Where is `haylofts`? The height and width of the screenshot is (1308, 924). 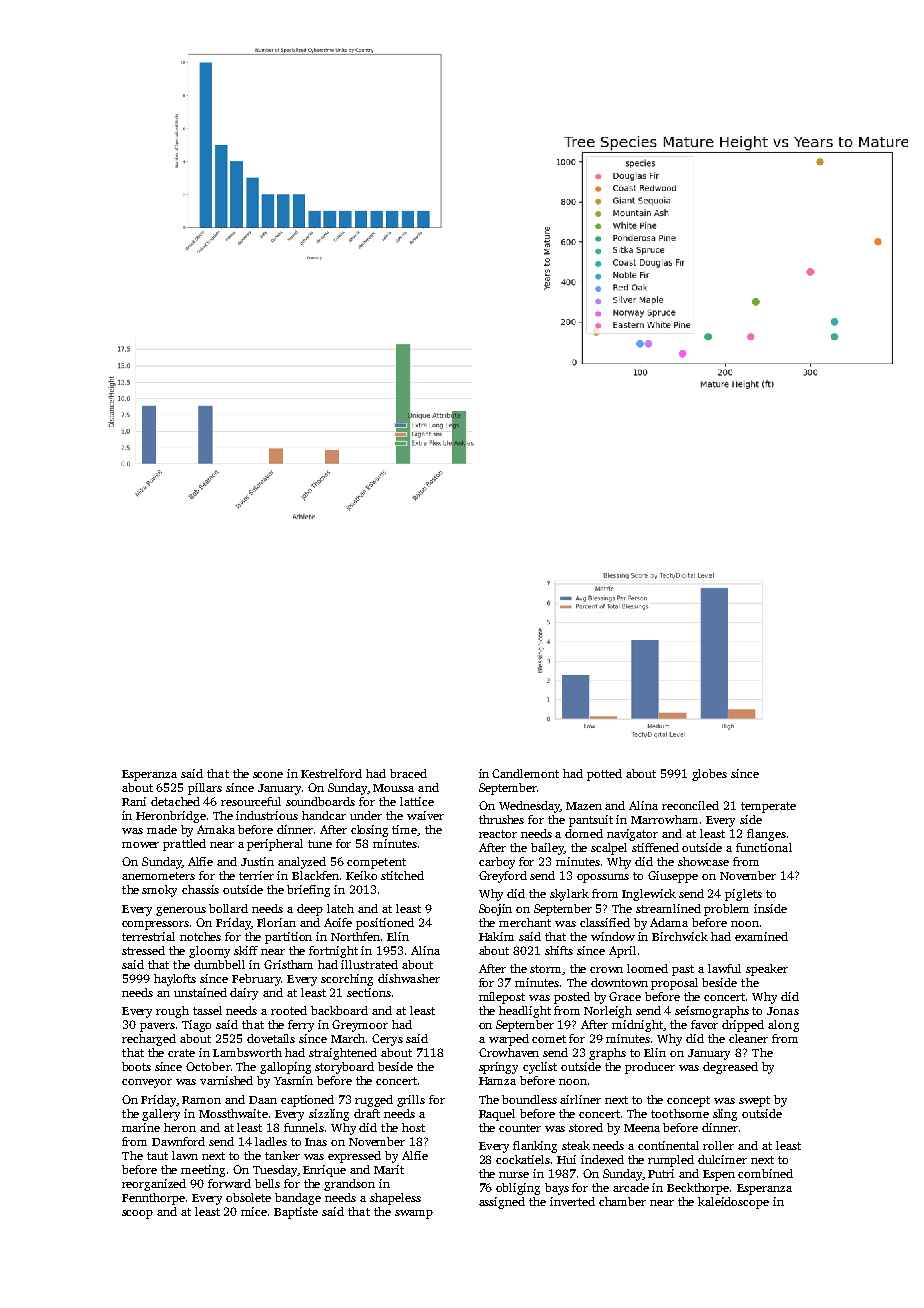
haylofts is located at coordinates (175, 980).
